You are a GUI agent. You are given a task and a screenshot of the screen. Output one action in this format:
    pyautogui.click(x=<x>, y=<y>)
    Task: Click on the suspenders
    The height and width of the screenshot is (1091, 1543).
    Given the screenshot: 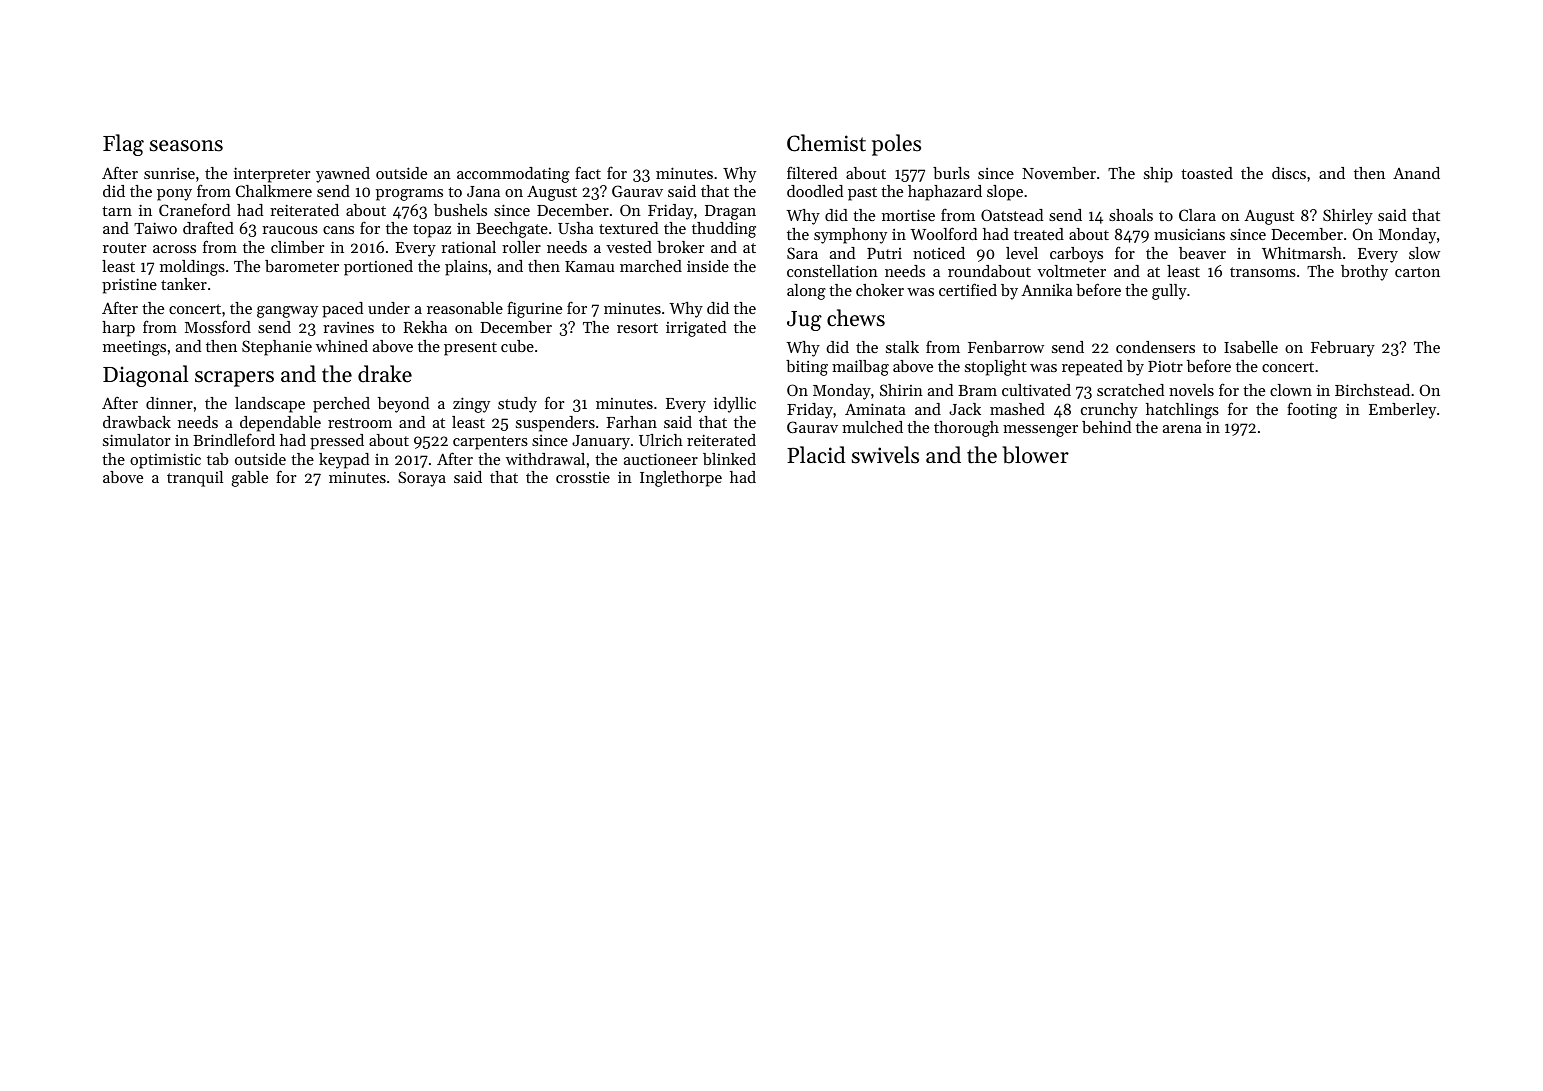 What is the action you would take?
    pyautogui.click(x=555, y=424)
